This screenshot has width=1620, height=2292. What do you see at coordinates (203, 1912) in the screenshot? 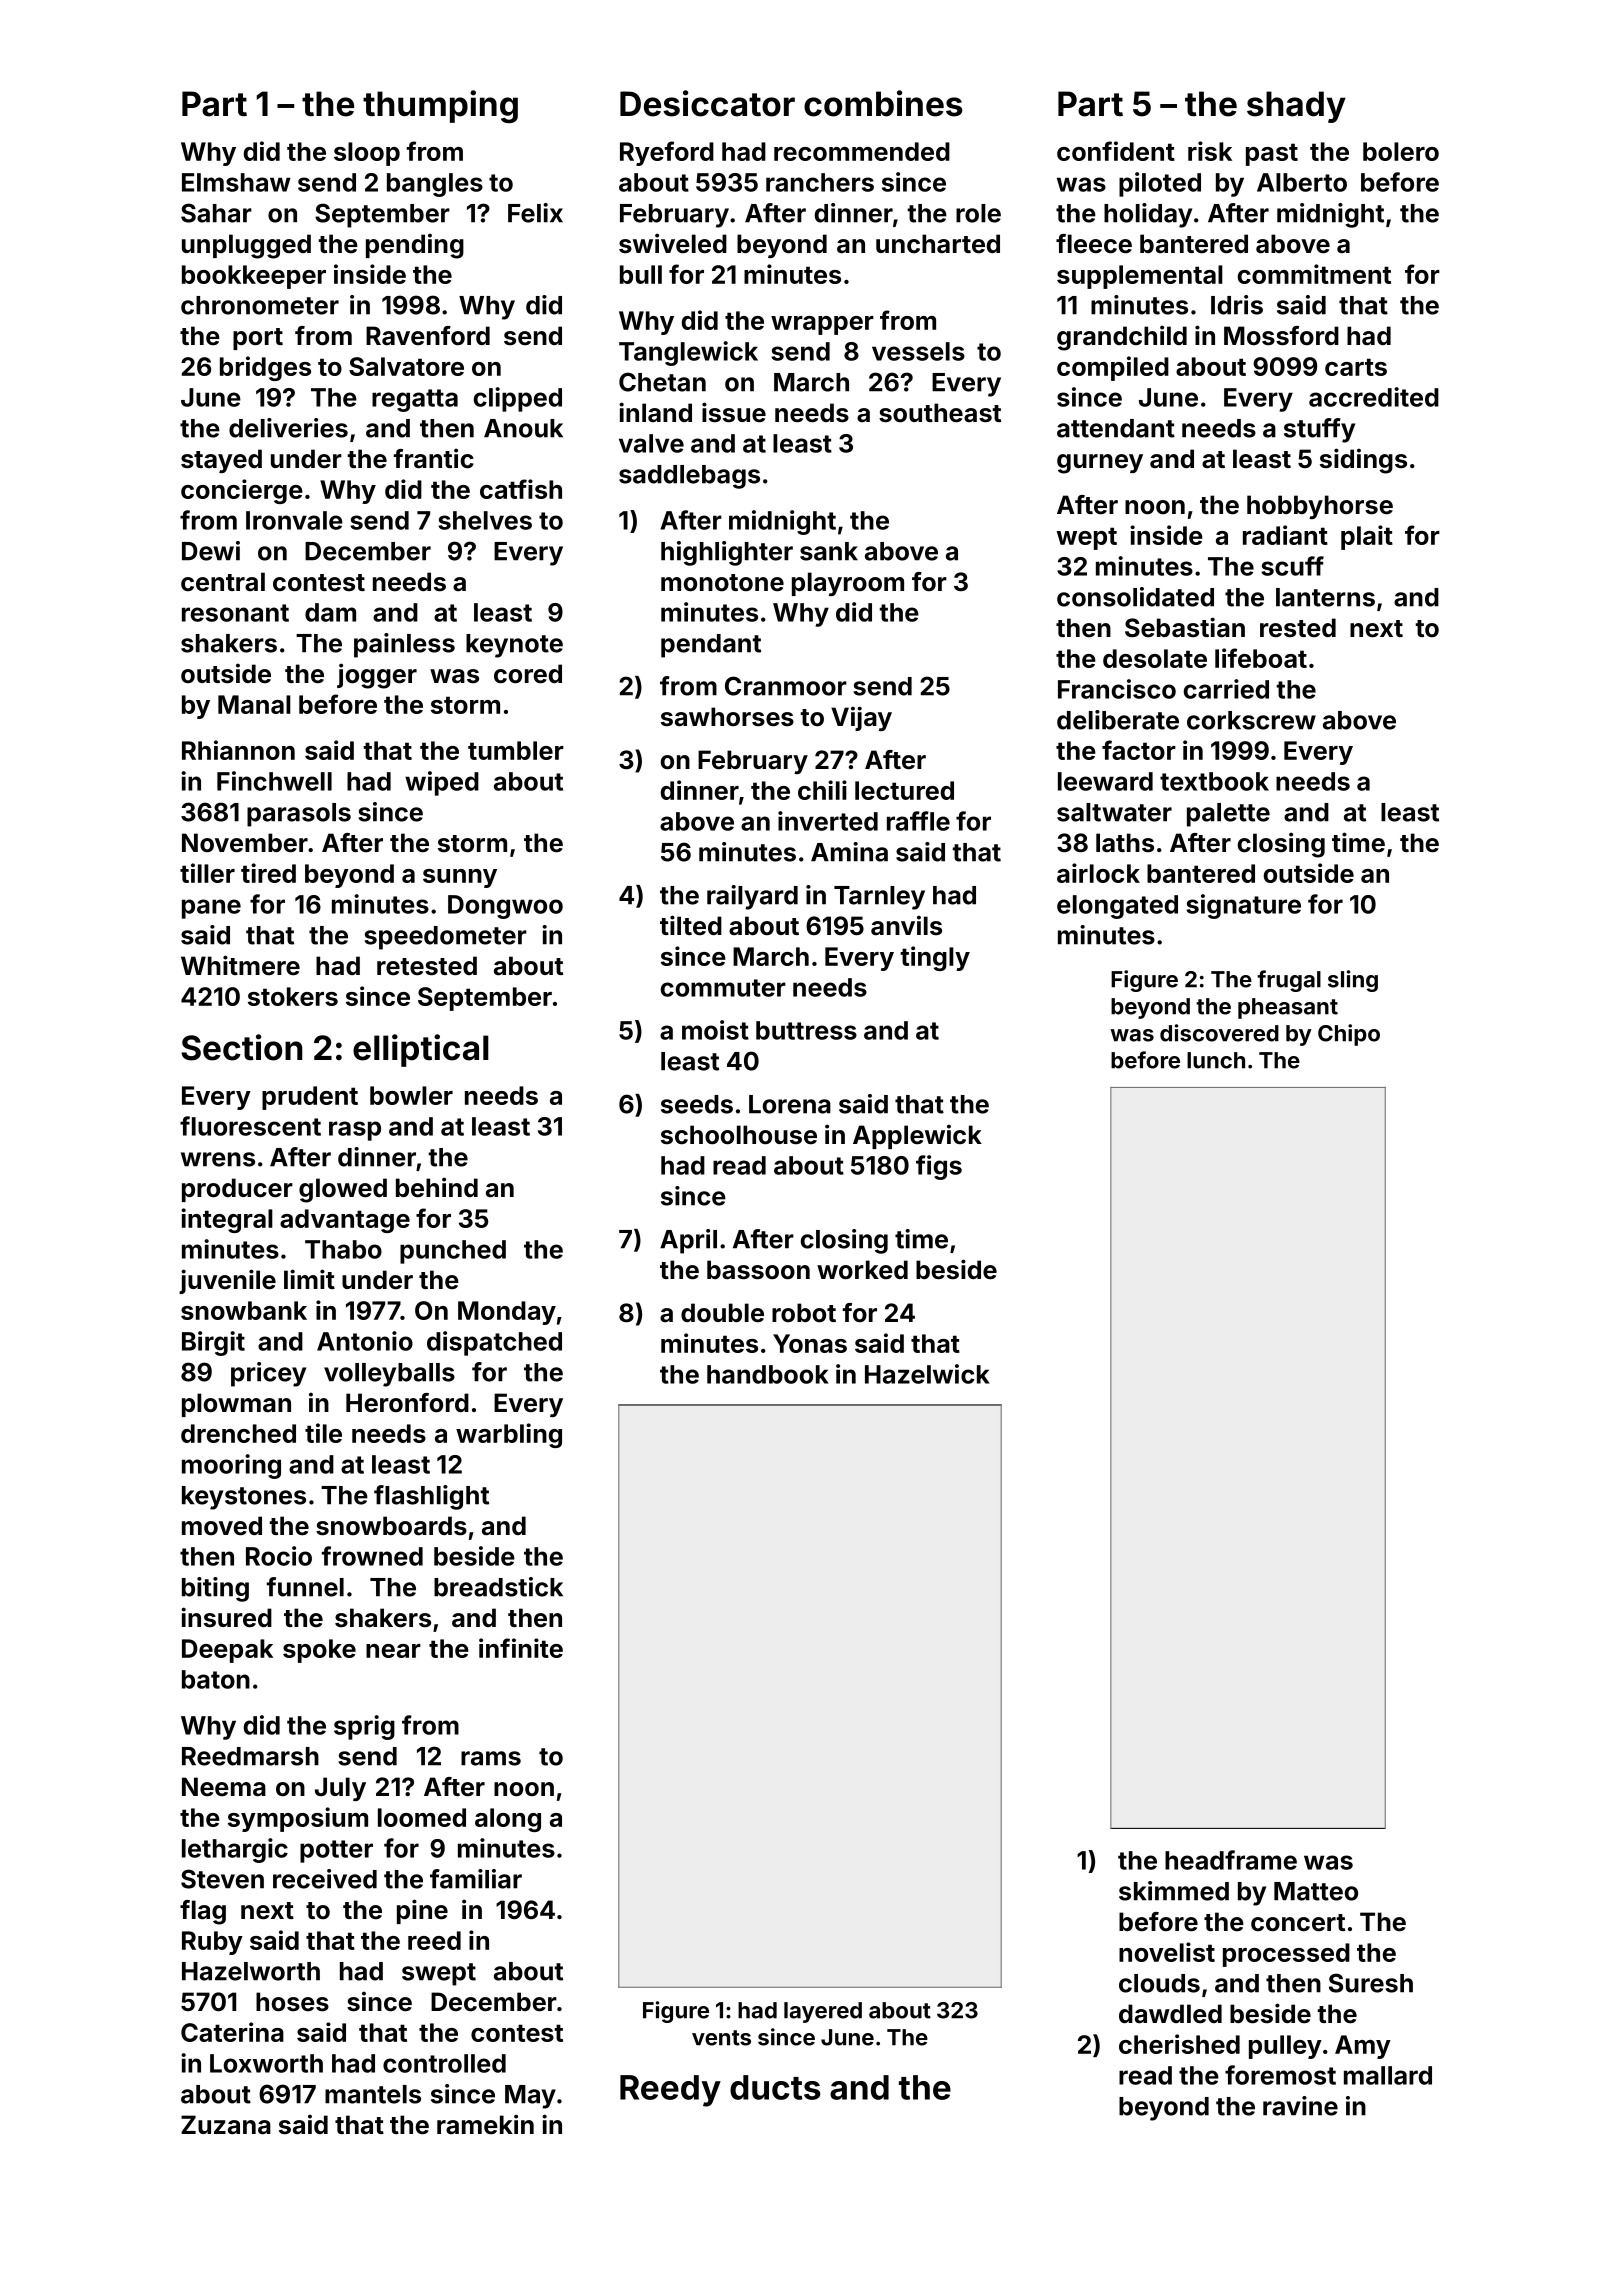
I see `flag` at bounding box center [203, 1912].
